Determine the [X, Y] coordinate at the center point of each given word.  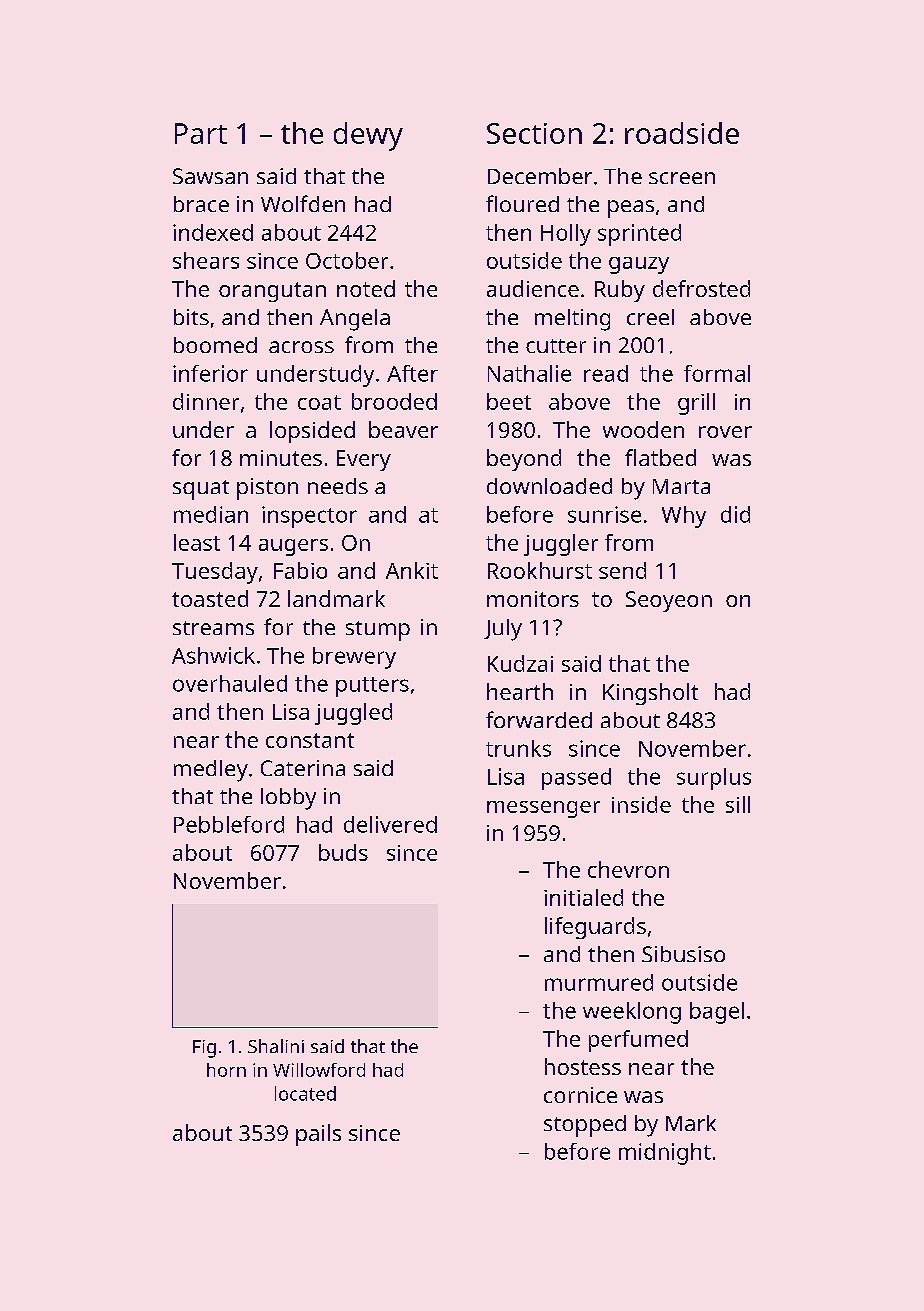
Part [201, 133]
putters [372, 687]
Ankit [412, 570]
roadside [682, 133]
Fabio [300, 570]
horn [226, 1070]
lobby [288, 799]
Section [534, 133]
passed [576, 779]
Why [684, 517]
